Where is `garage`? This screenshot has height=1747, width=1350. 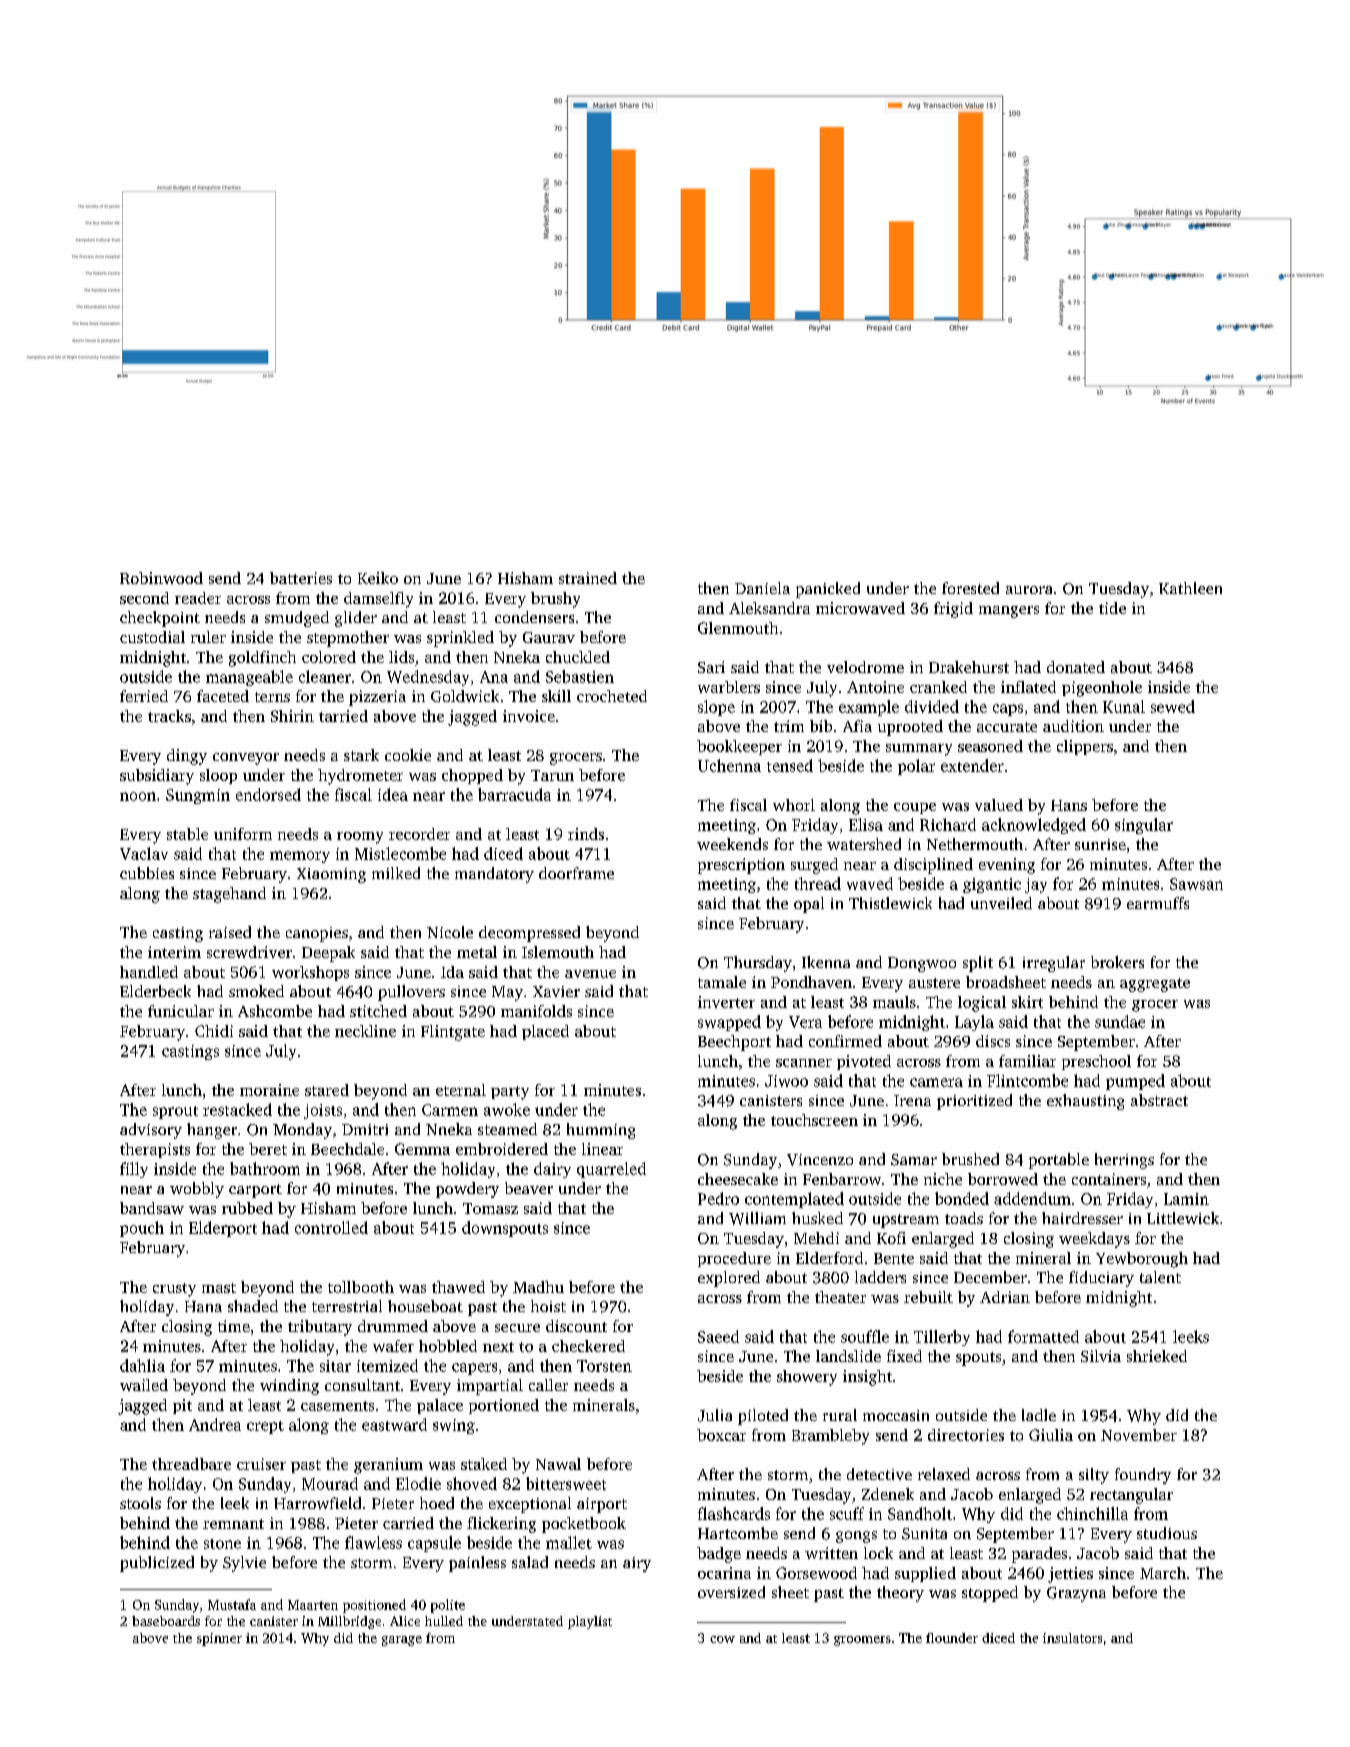 garage is located at coordinates (402, 1641).
